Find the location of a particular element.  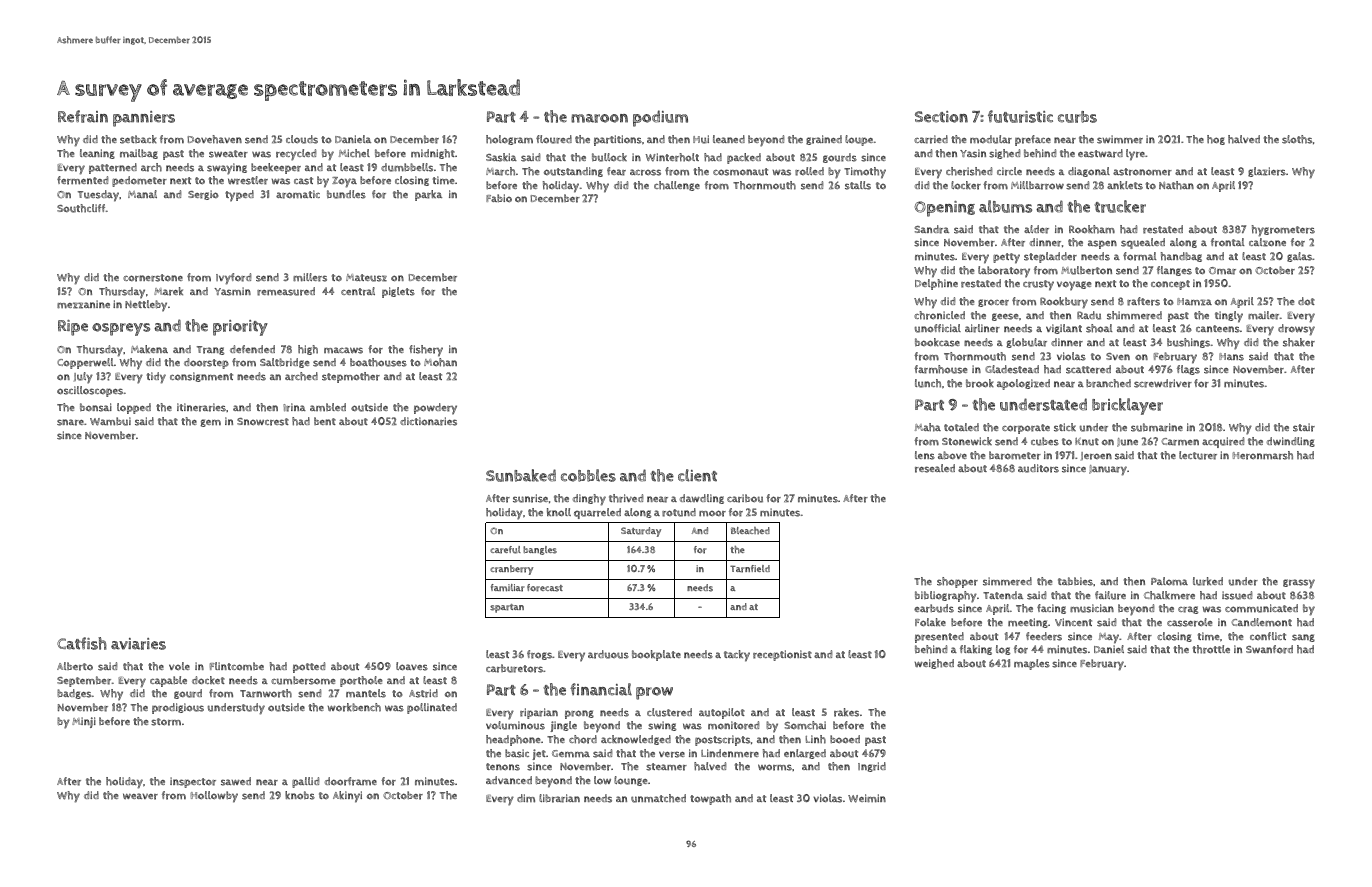

branched is located at coordinates (1108, 383).
